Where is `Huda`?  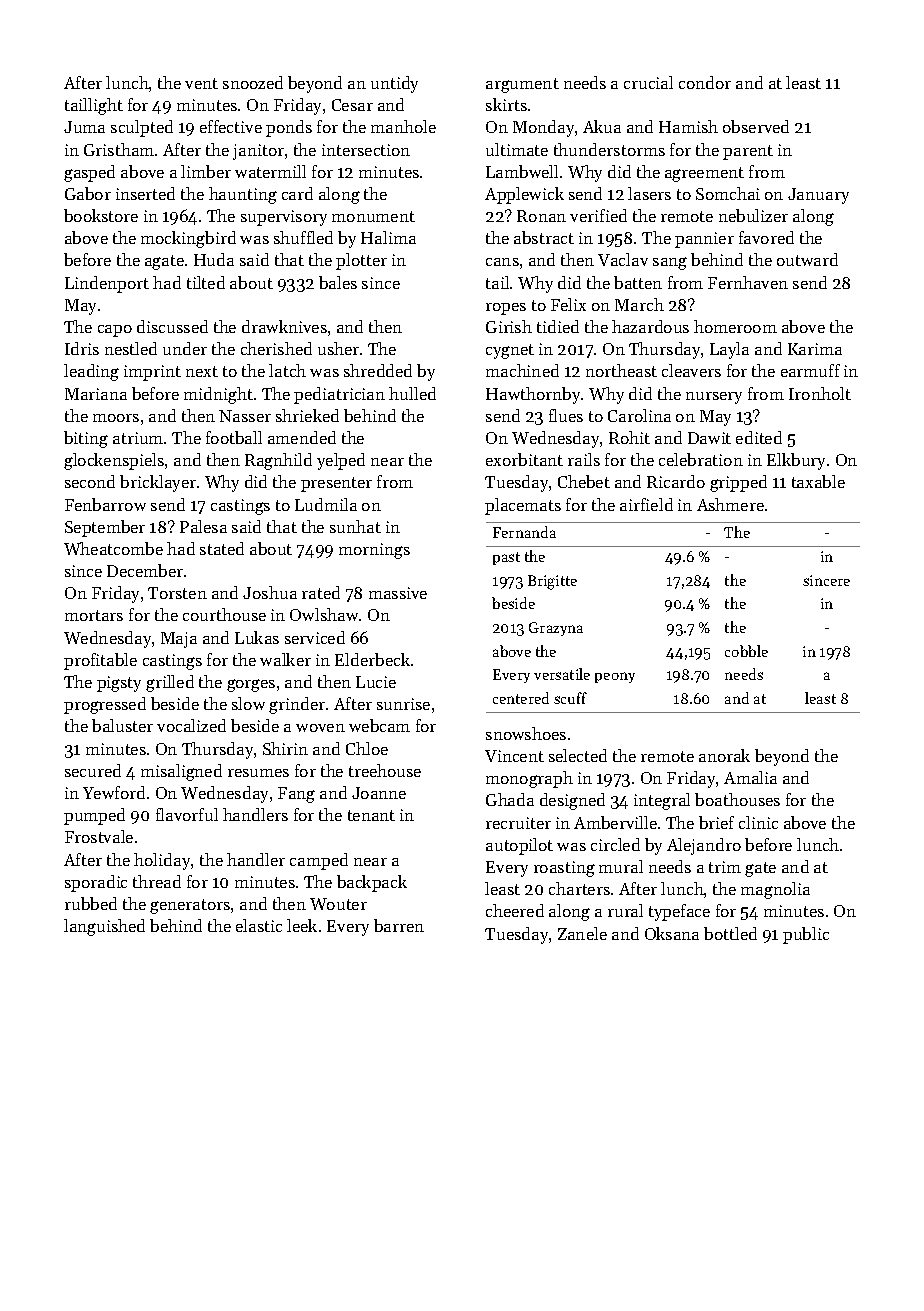 Huda is located at coordinates (214, 259).
